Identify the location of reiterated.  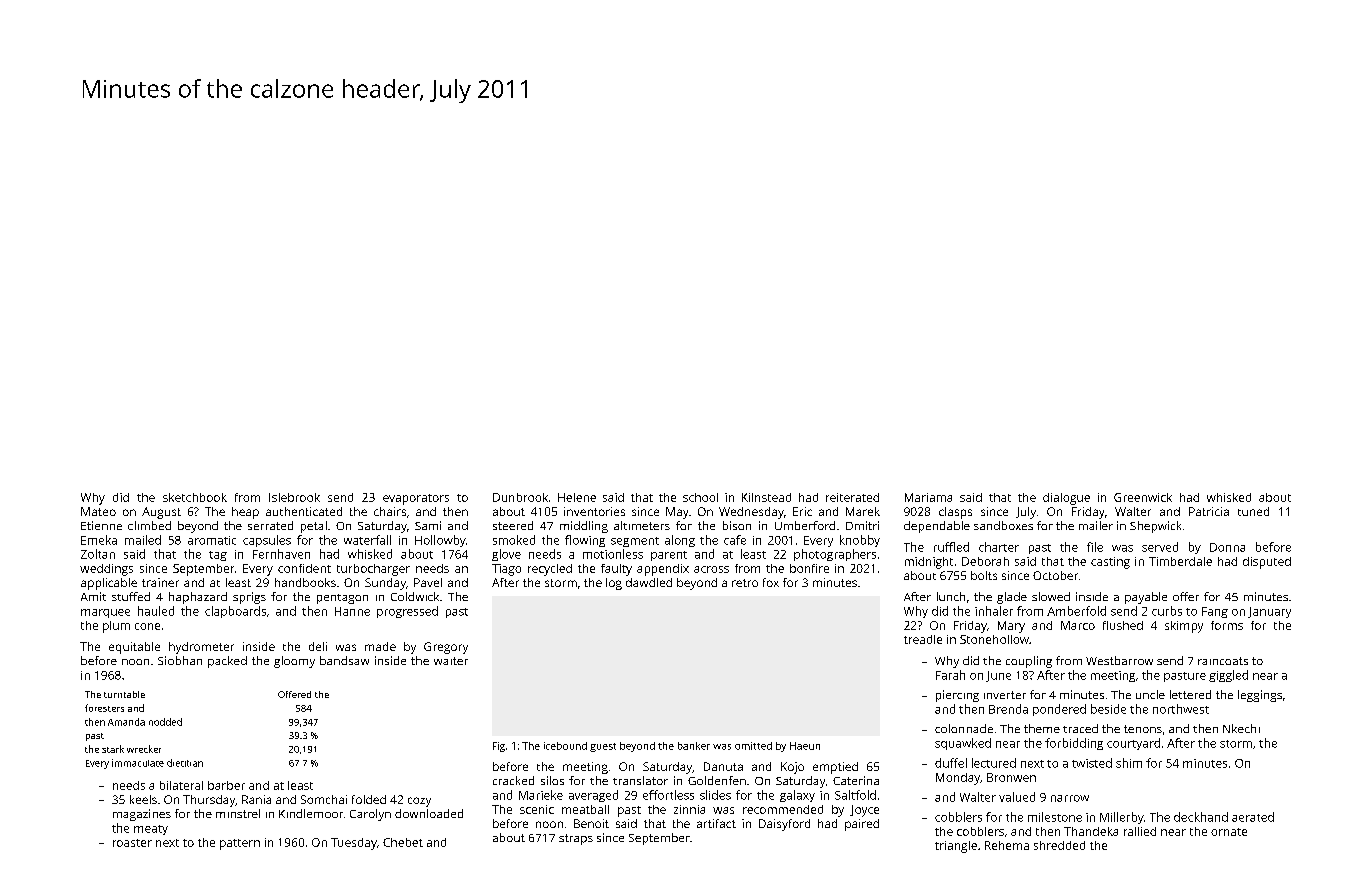
(852, 497).
